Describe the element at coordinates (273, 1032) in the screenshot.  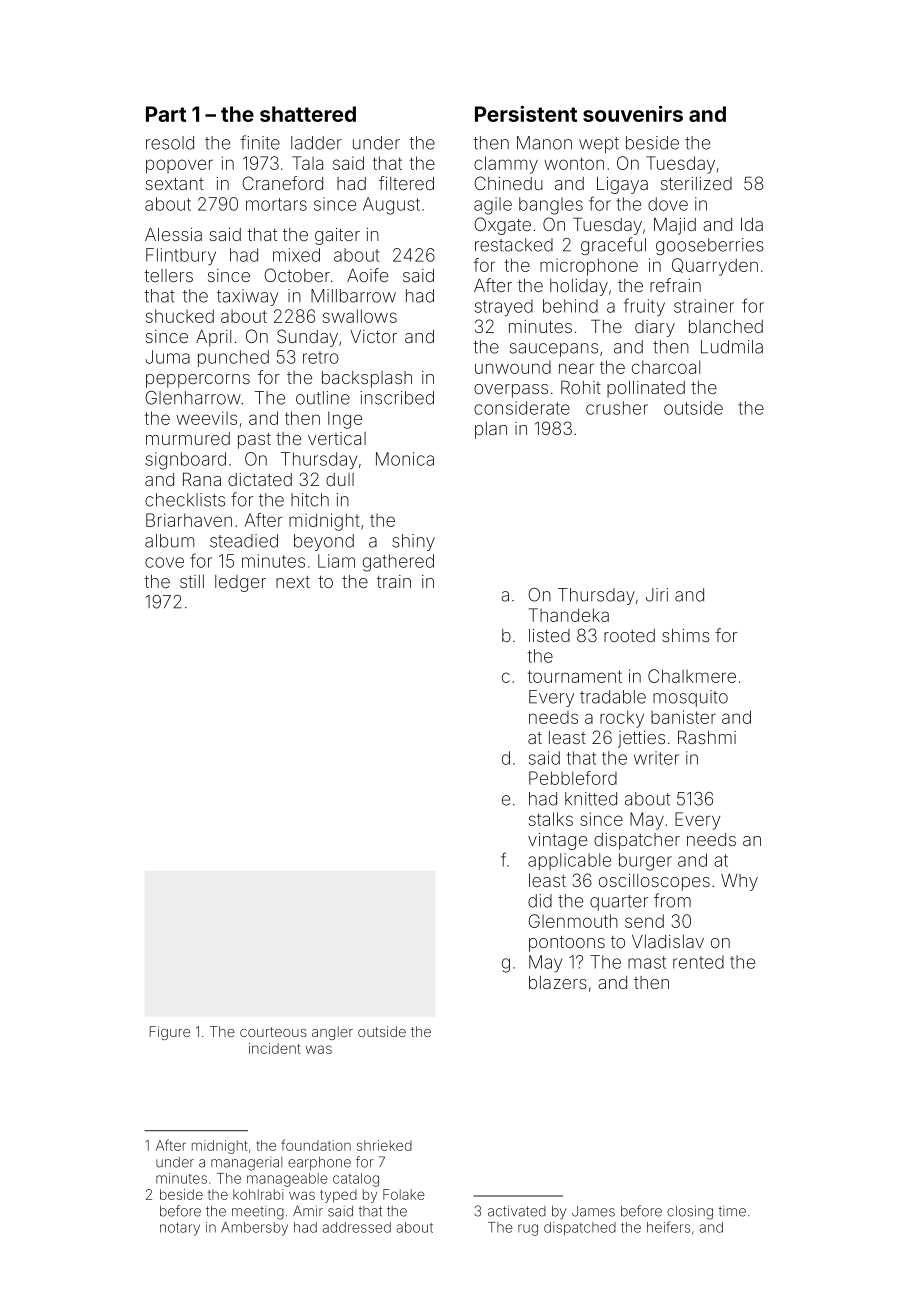
I see `courteous` at that location.
